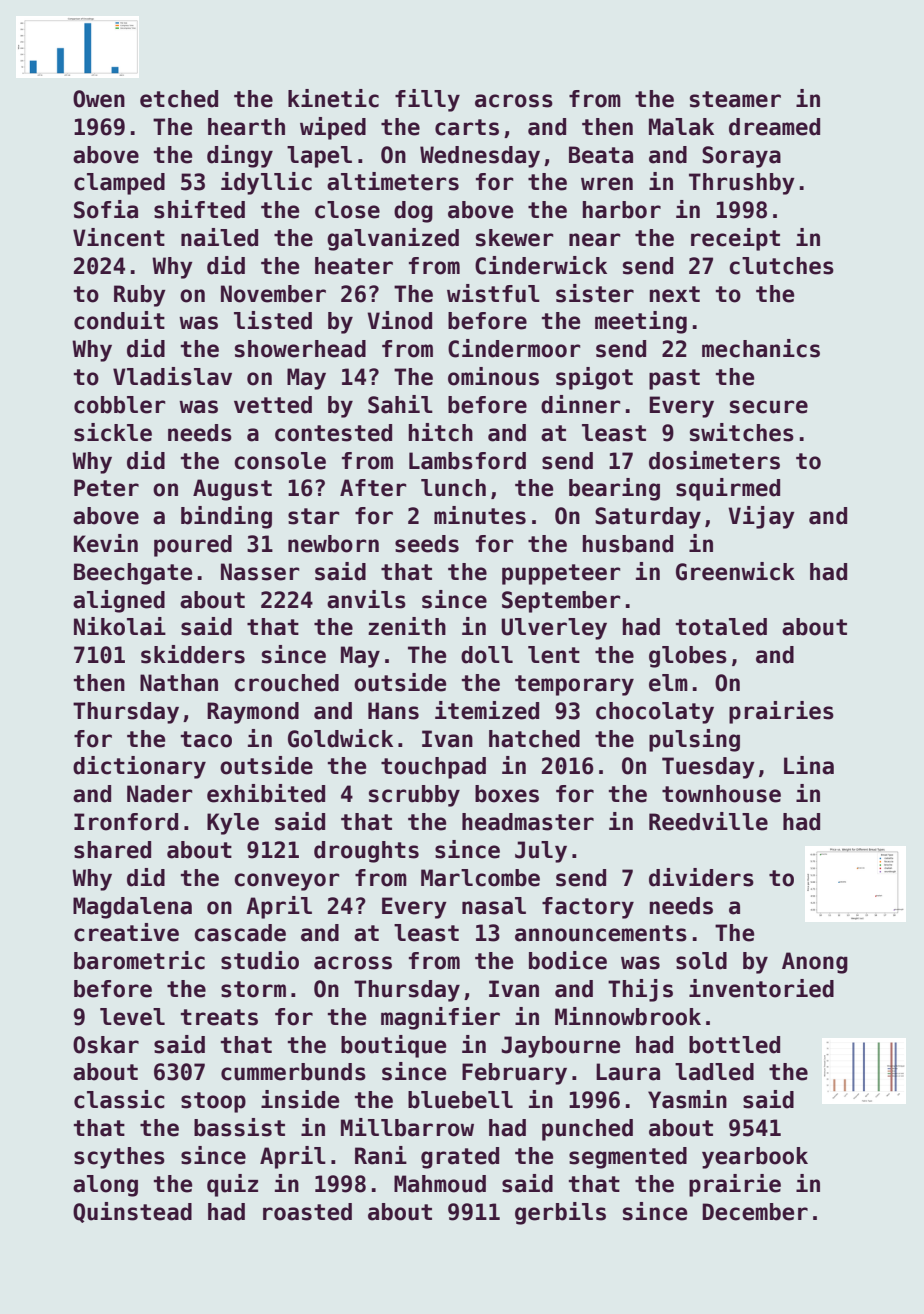 The height and width of the screenshot is (1314, 924). Describe the element at coordinates (132, 1212) in the screenshot. I see `Quinstead` at that location.
